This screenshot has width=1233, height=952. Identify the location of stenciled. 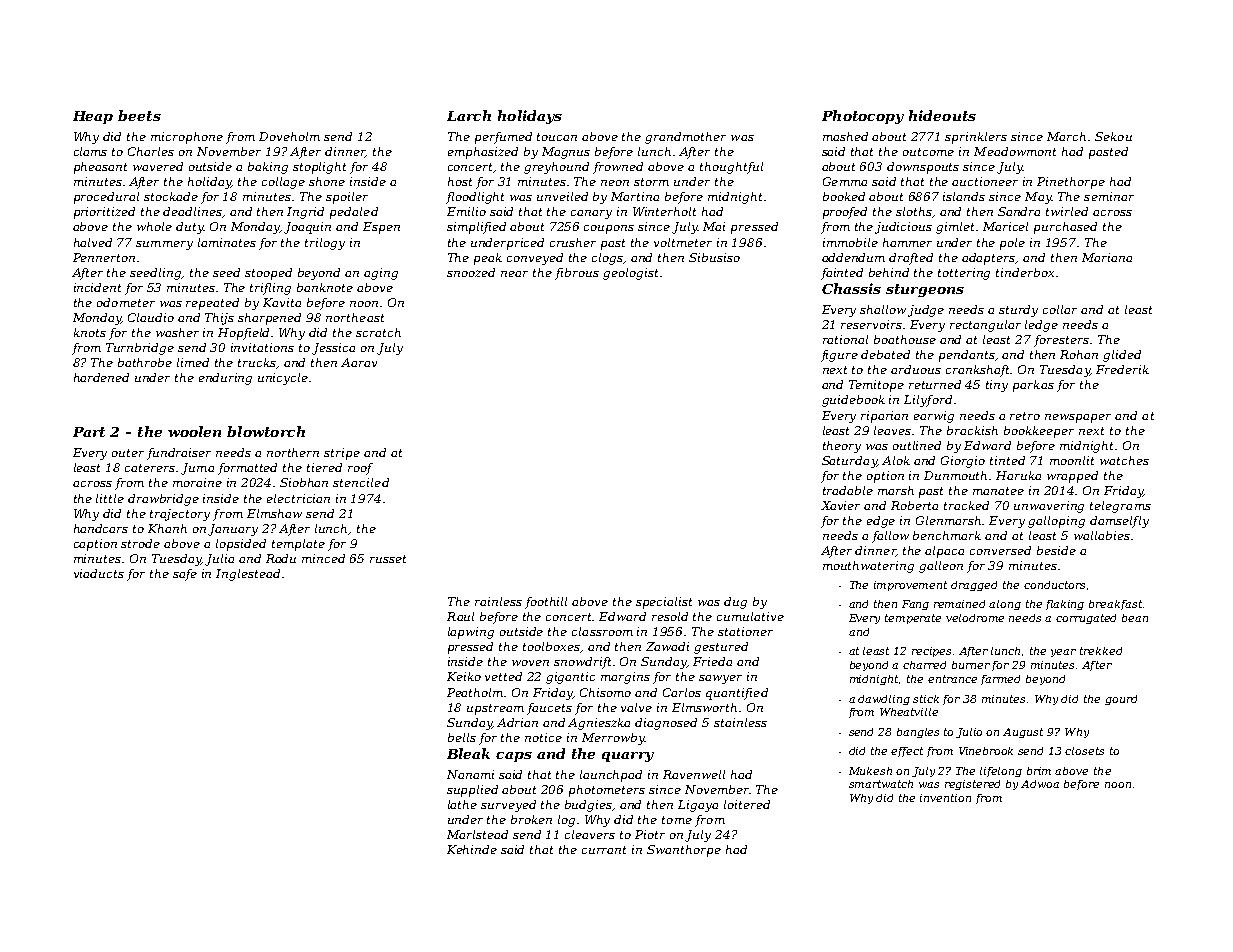
(361, 482).
